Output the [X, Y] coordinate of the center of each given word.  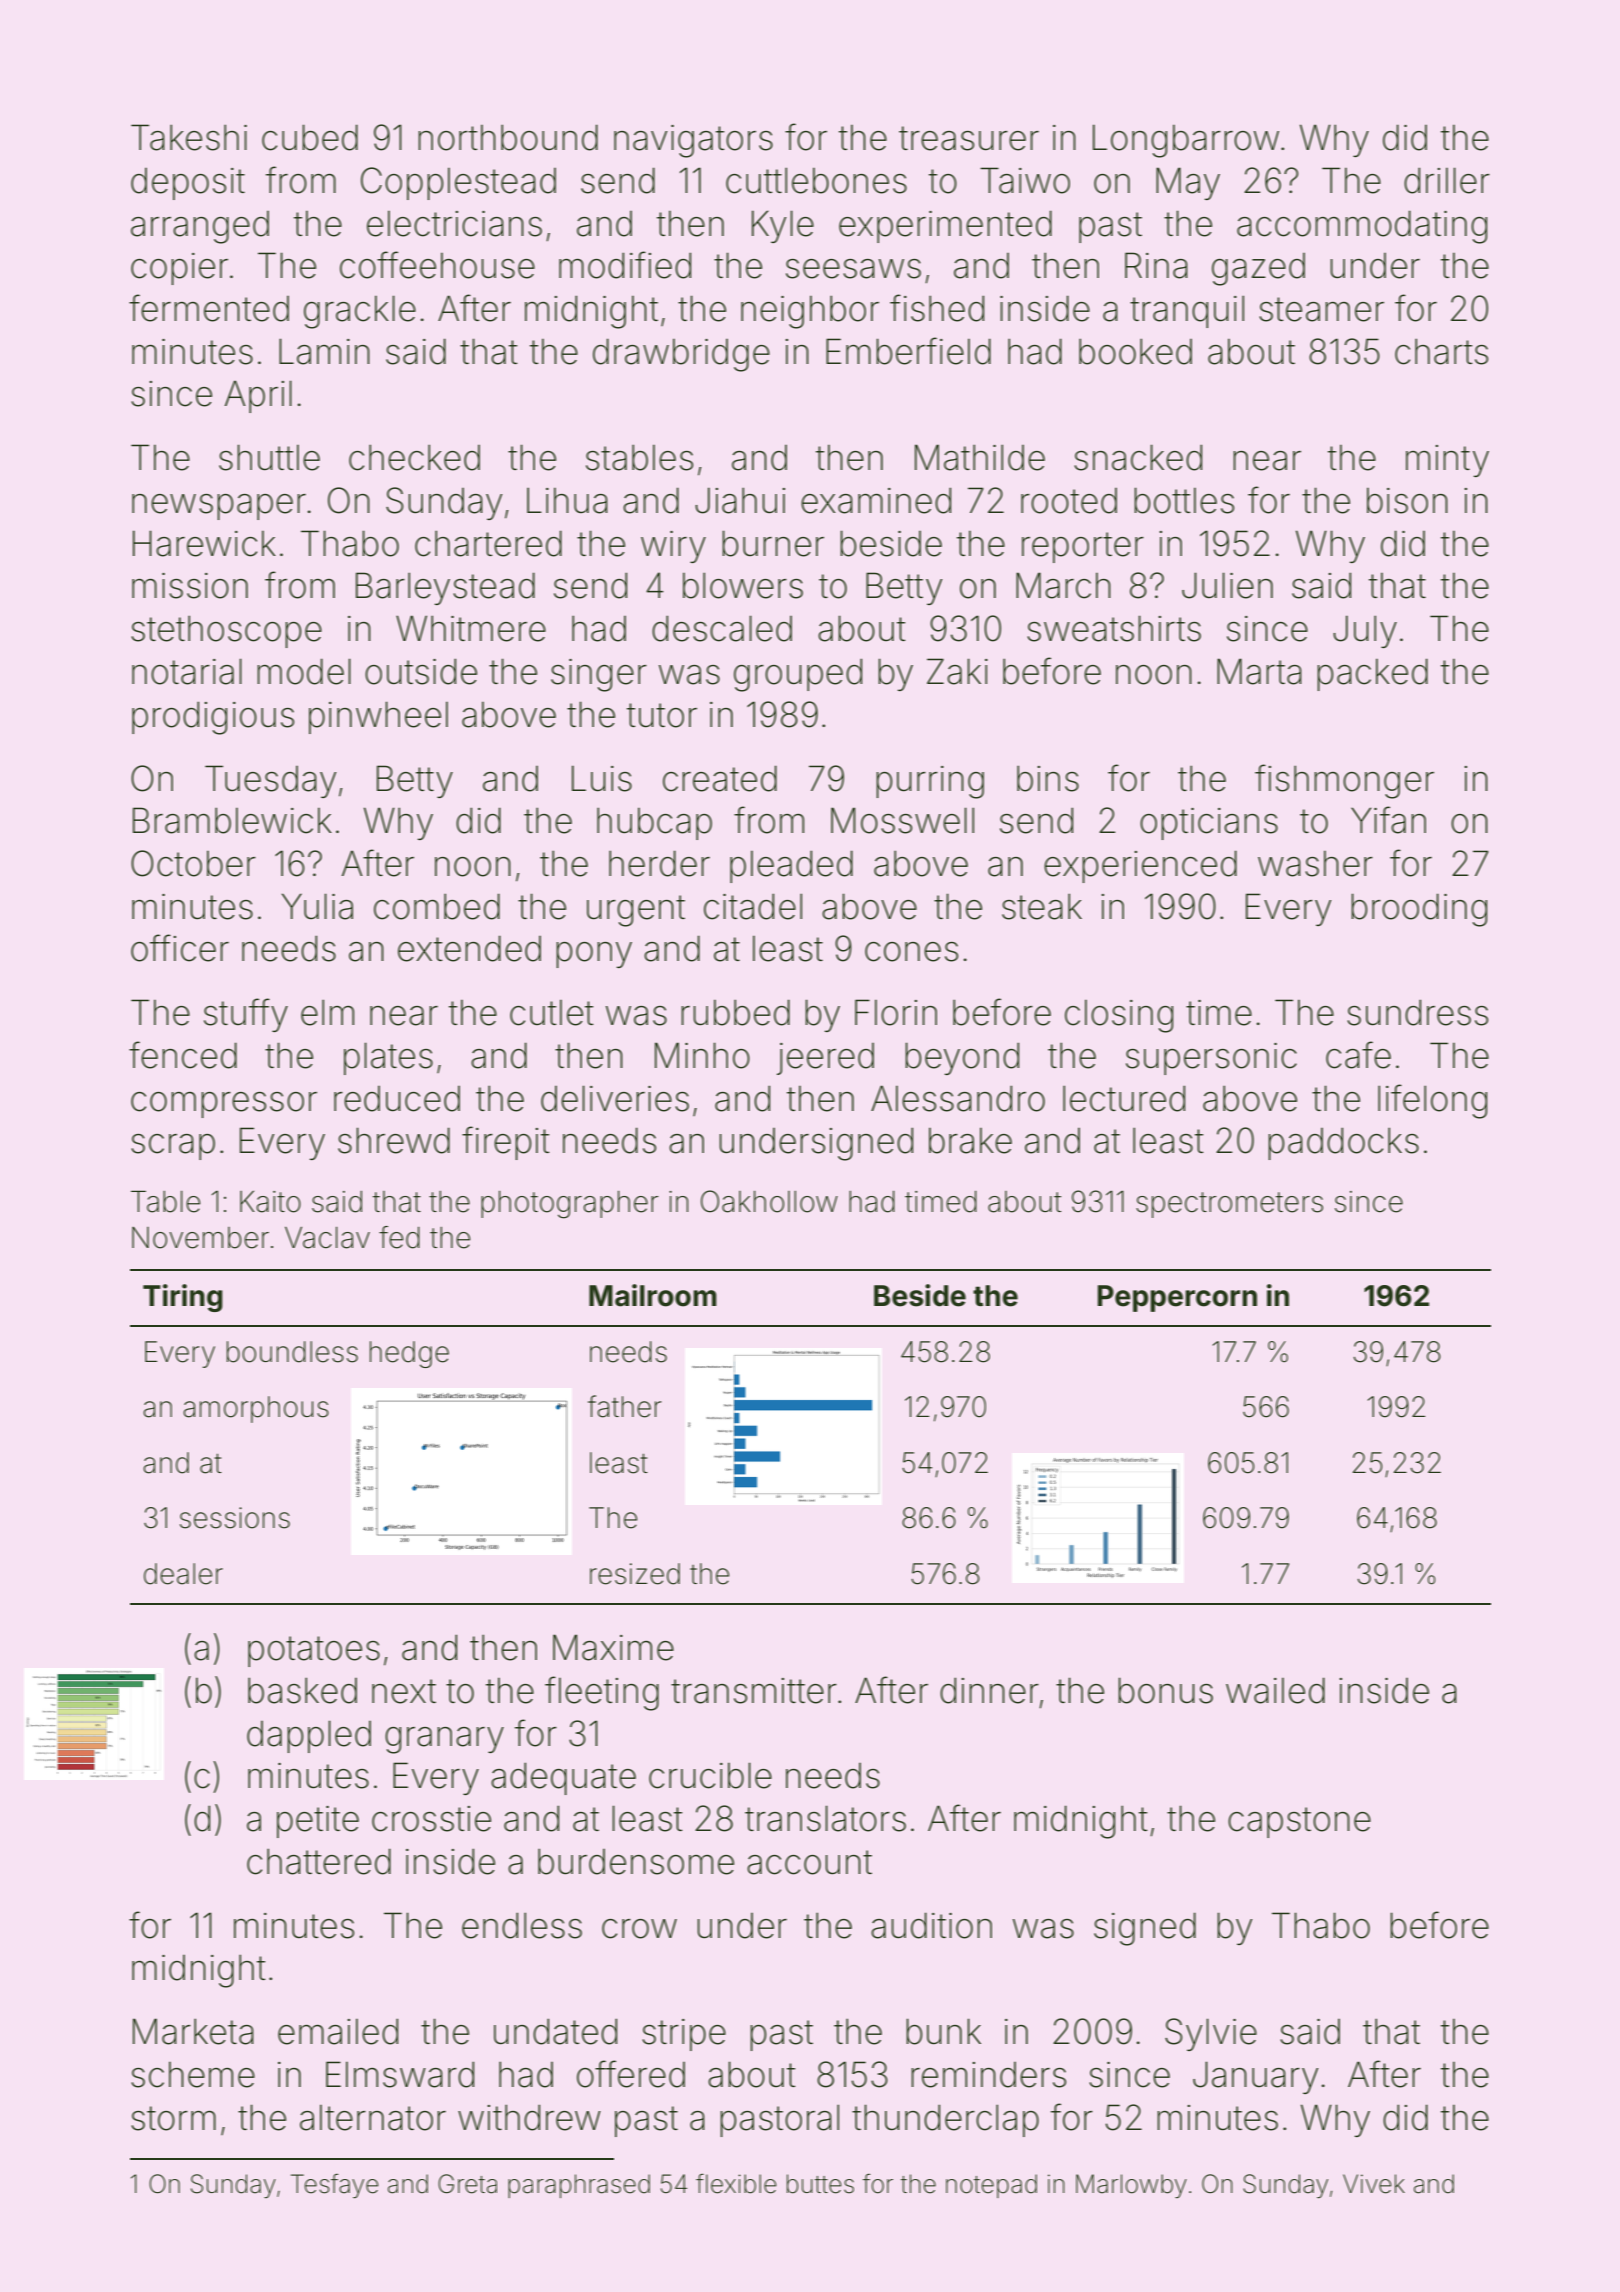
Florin [896, 1012]
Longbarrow [1186, 141]
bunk [943, 2031]
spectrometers [1229, 1205]
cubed [310, 137]
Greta [467, 2184]
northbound [508, 137]
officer [180, 948]
